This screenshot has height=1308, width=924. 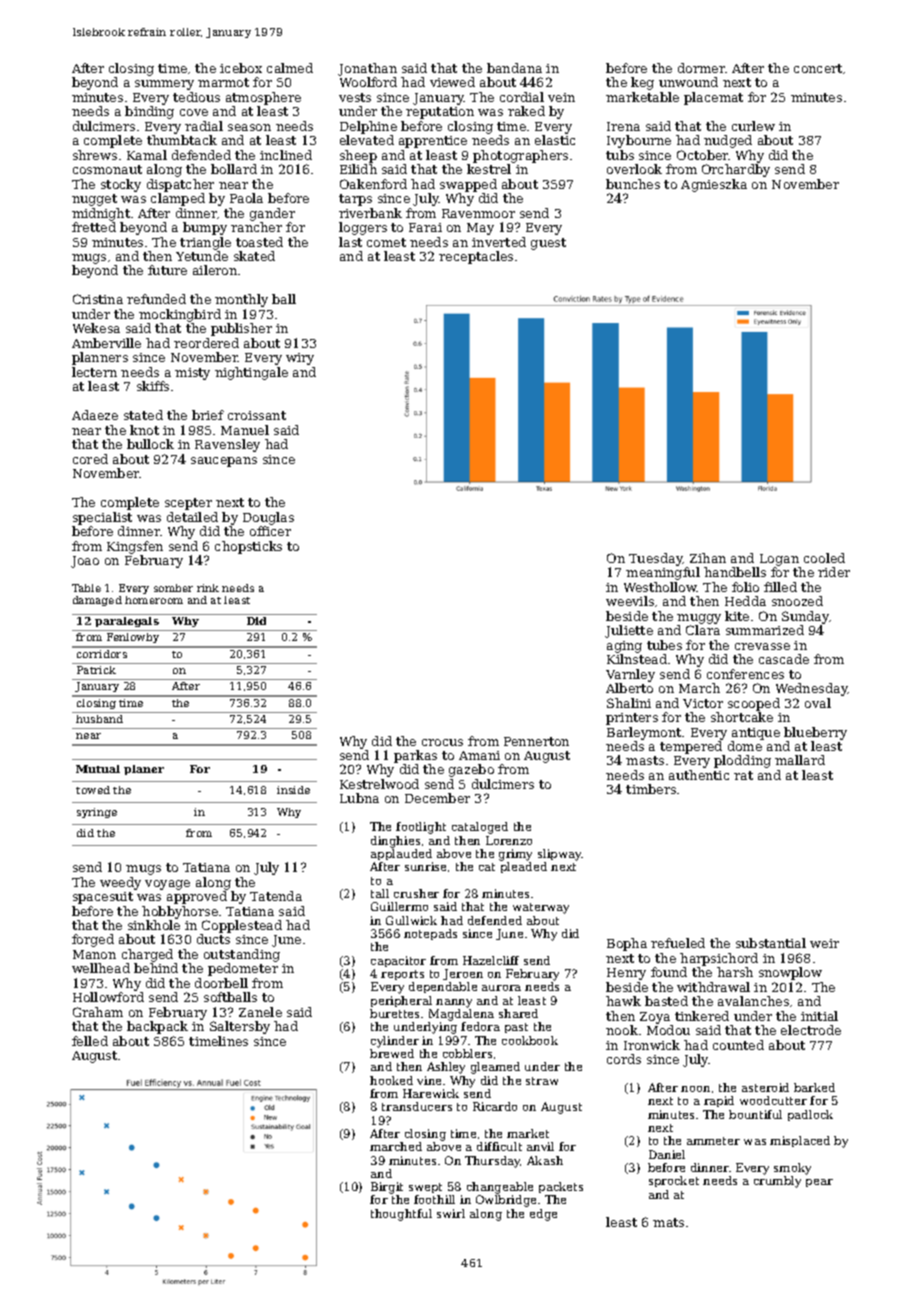 What do you see at coordinates (401, 1215) in the screenshot?
I see `thoughtful` at bounding box center [401, 1215].
